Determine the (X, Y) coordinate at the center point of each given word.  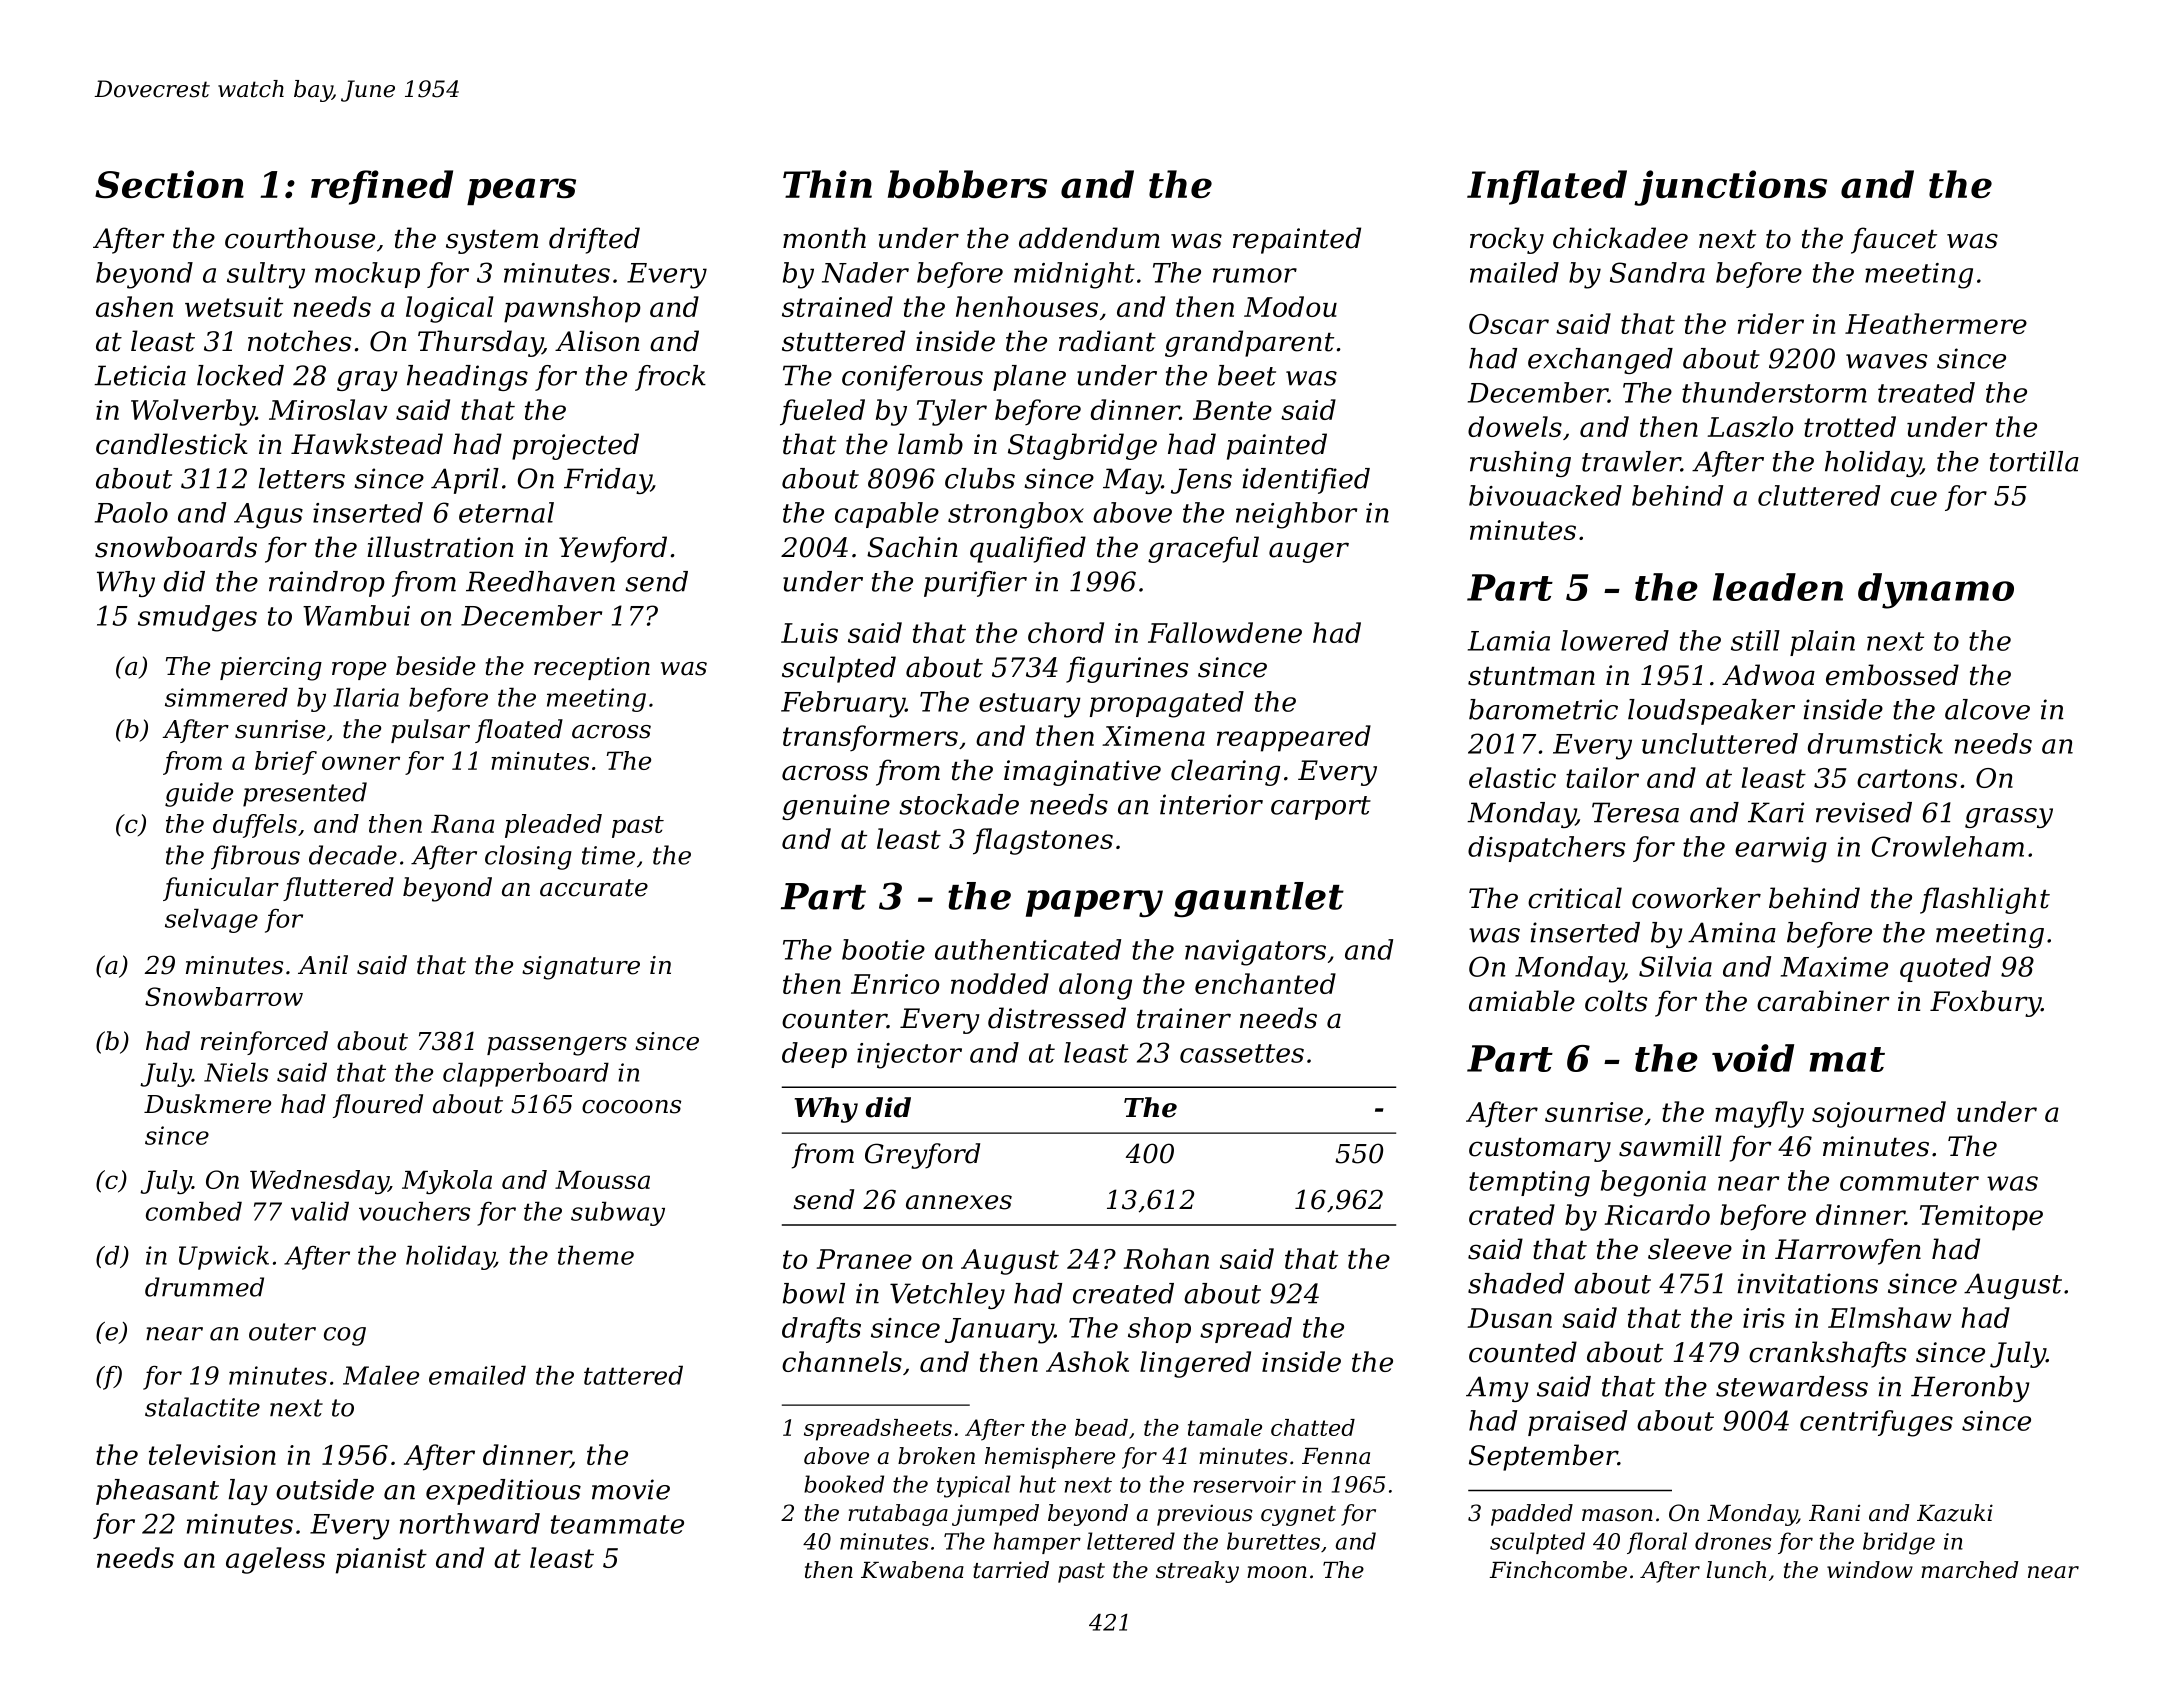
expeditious (503, 1492)
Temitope (1981, 1218)
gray (367, 381)
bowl (814, 1293)
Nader (865, 272)
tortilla (2034, 461)
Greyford (922, 1156)
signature (581, 968)
